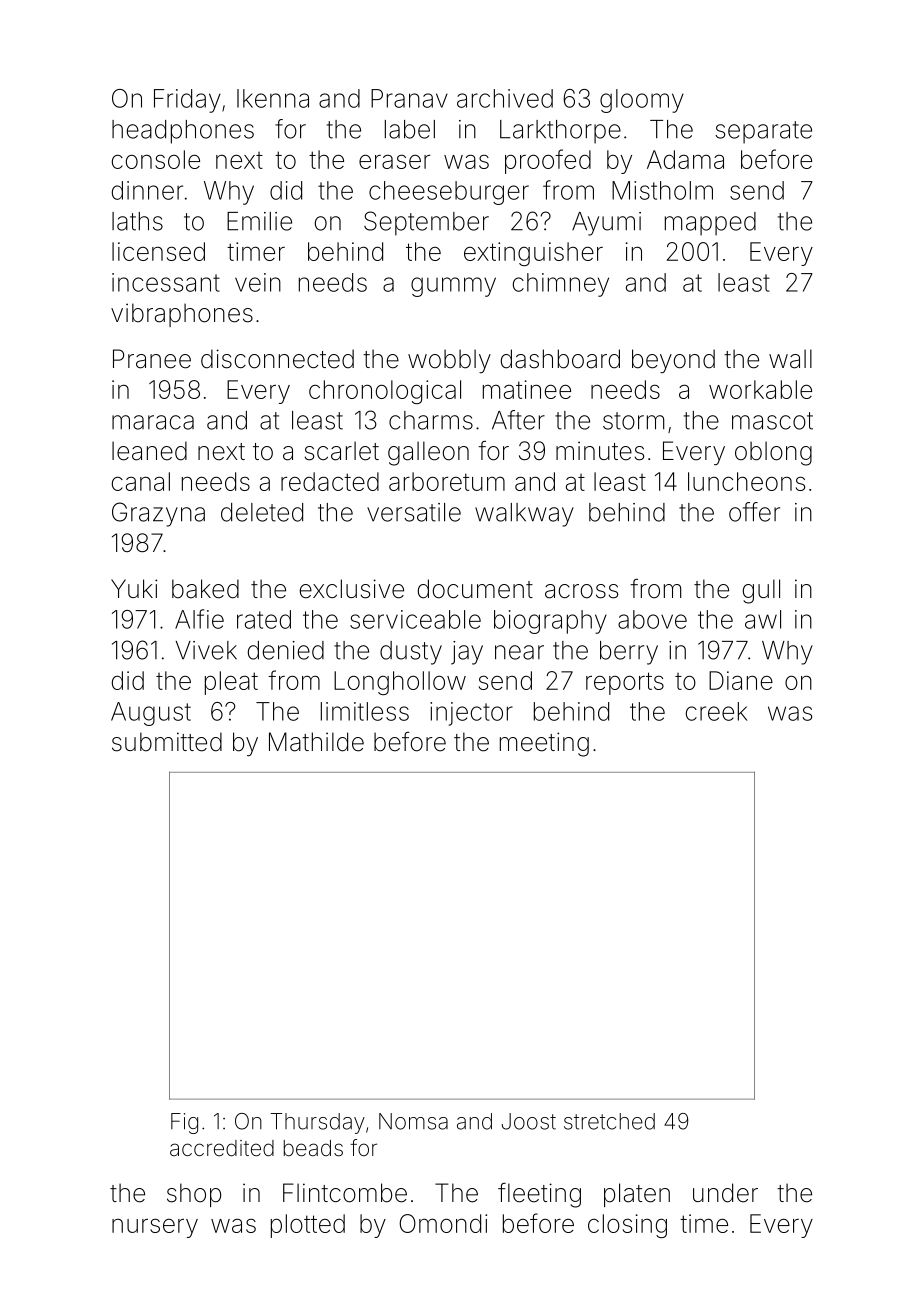  Describe the element at coordinates (222, 1148) in the screenshot. I see `accredited` at that location.
